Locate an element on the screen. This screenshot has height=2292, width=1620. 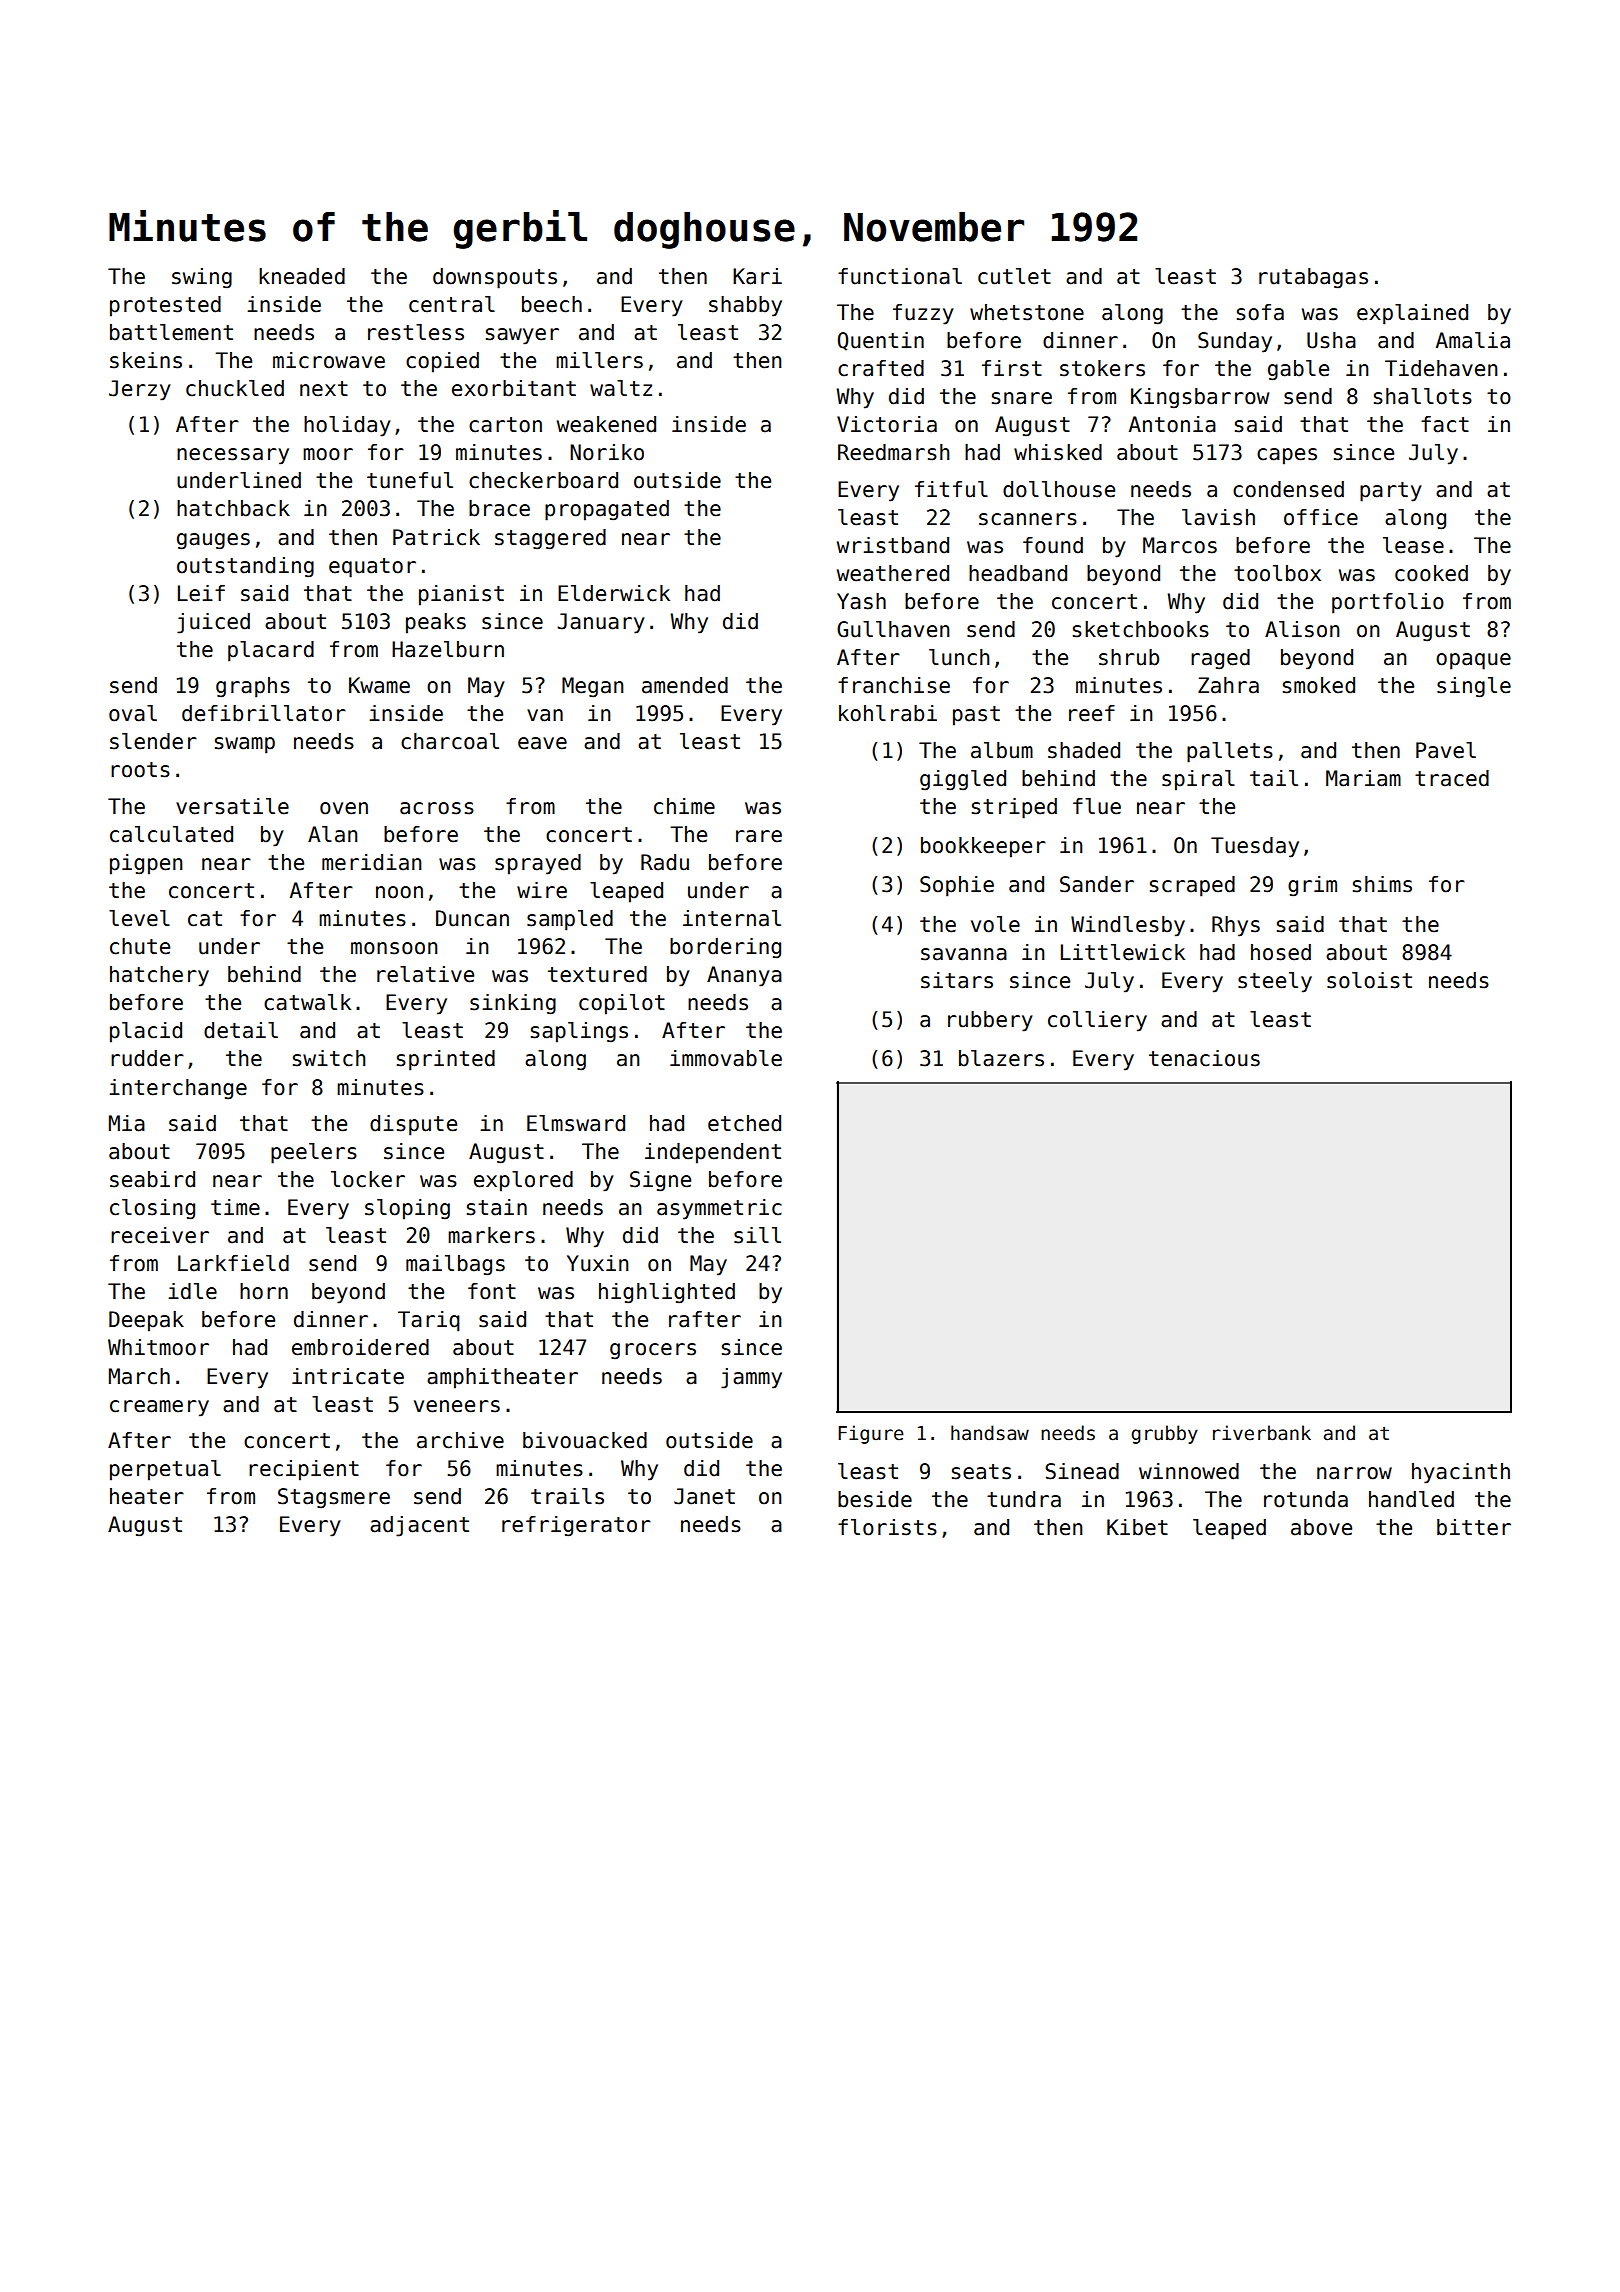
rare is located at coordinates (759, 836).
